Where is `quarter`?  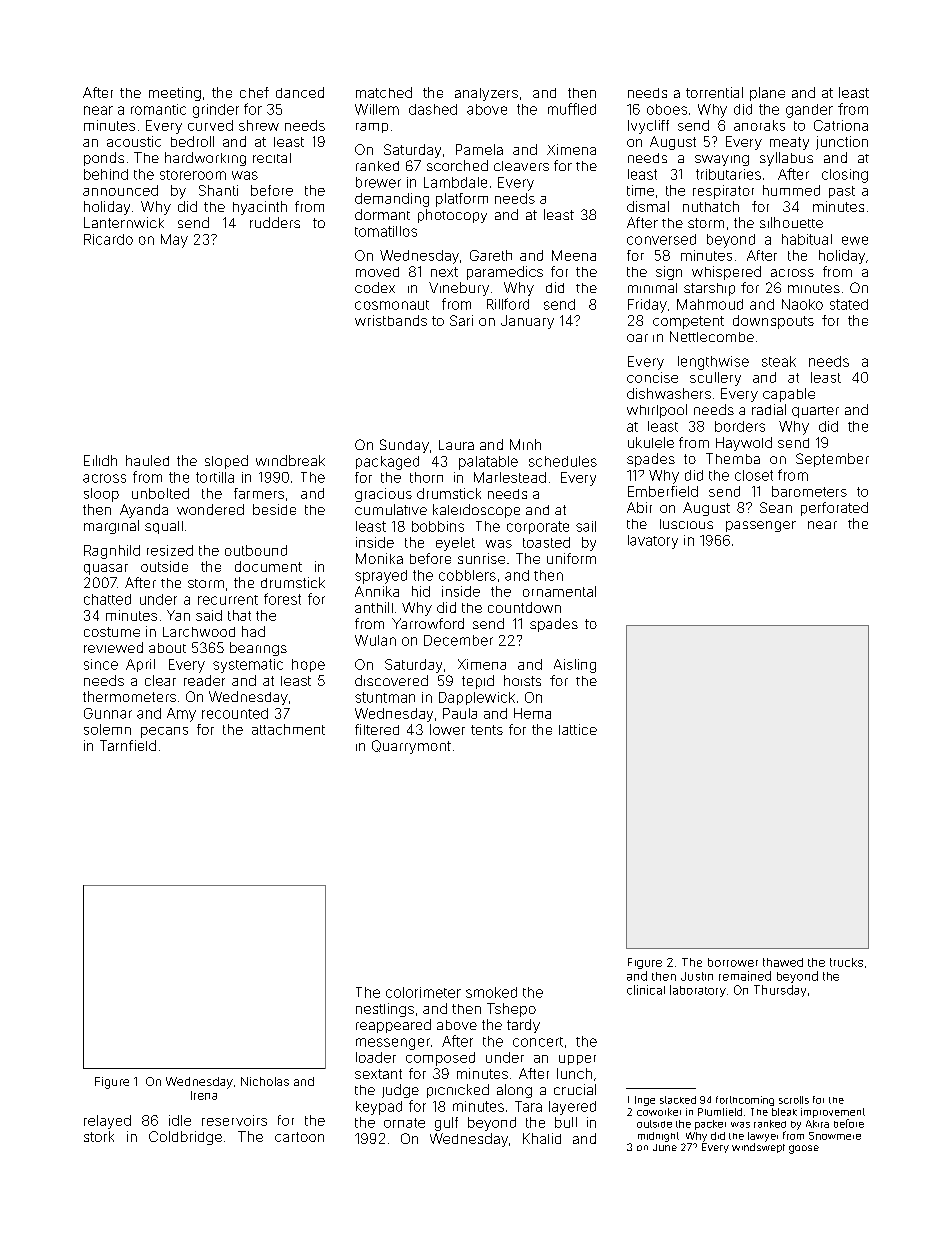
quarter is located at coordinates (815, 412).
